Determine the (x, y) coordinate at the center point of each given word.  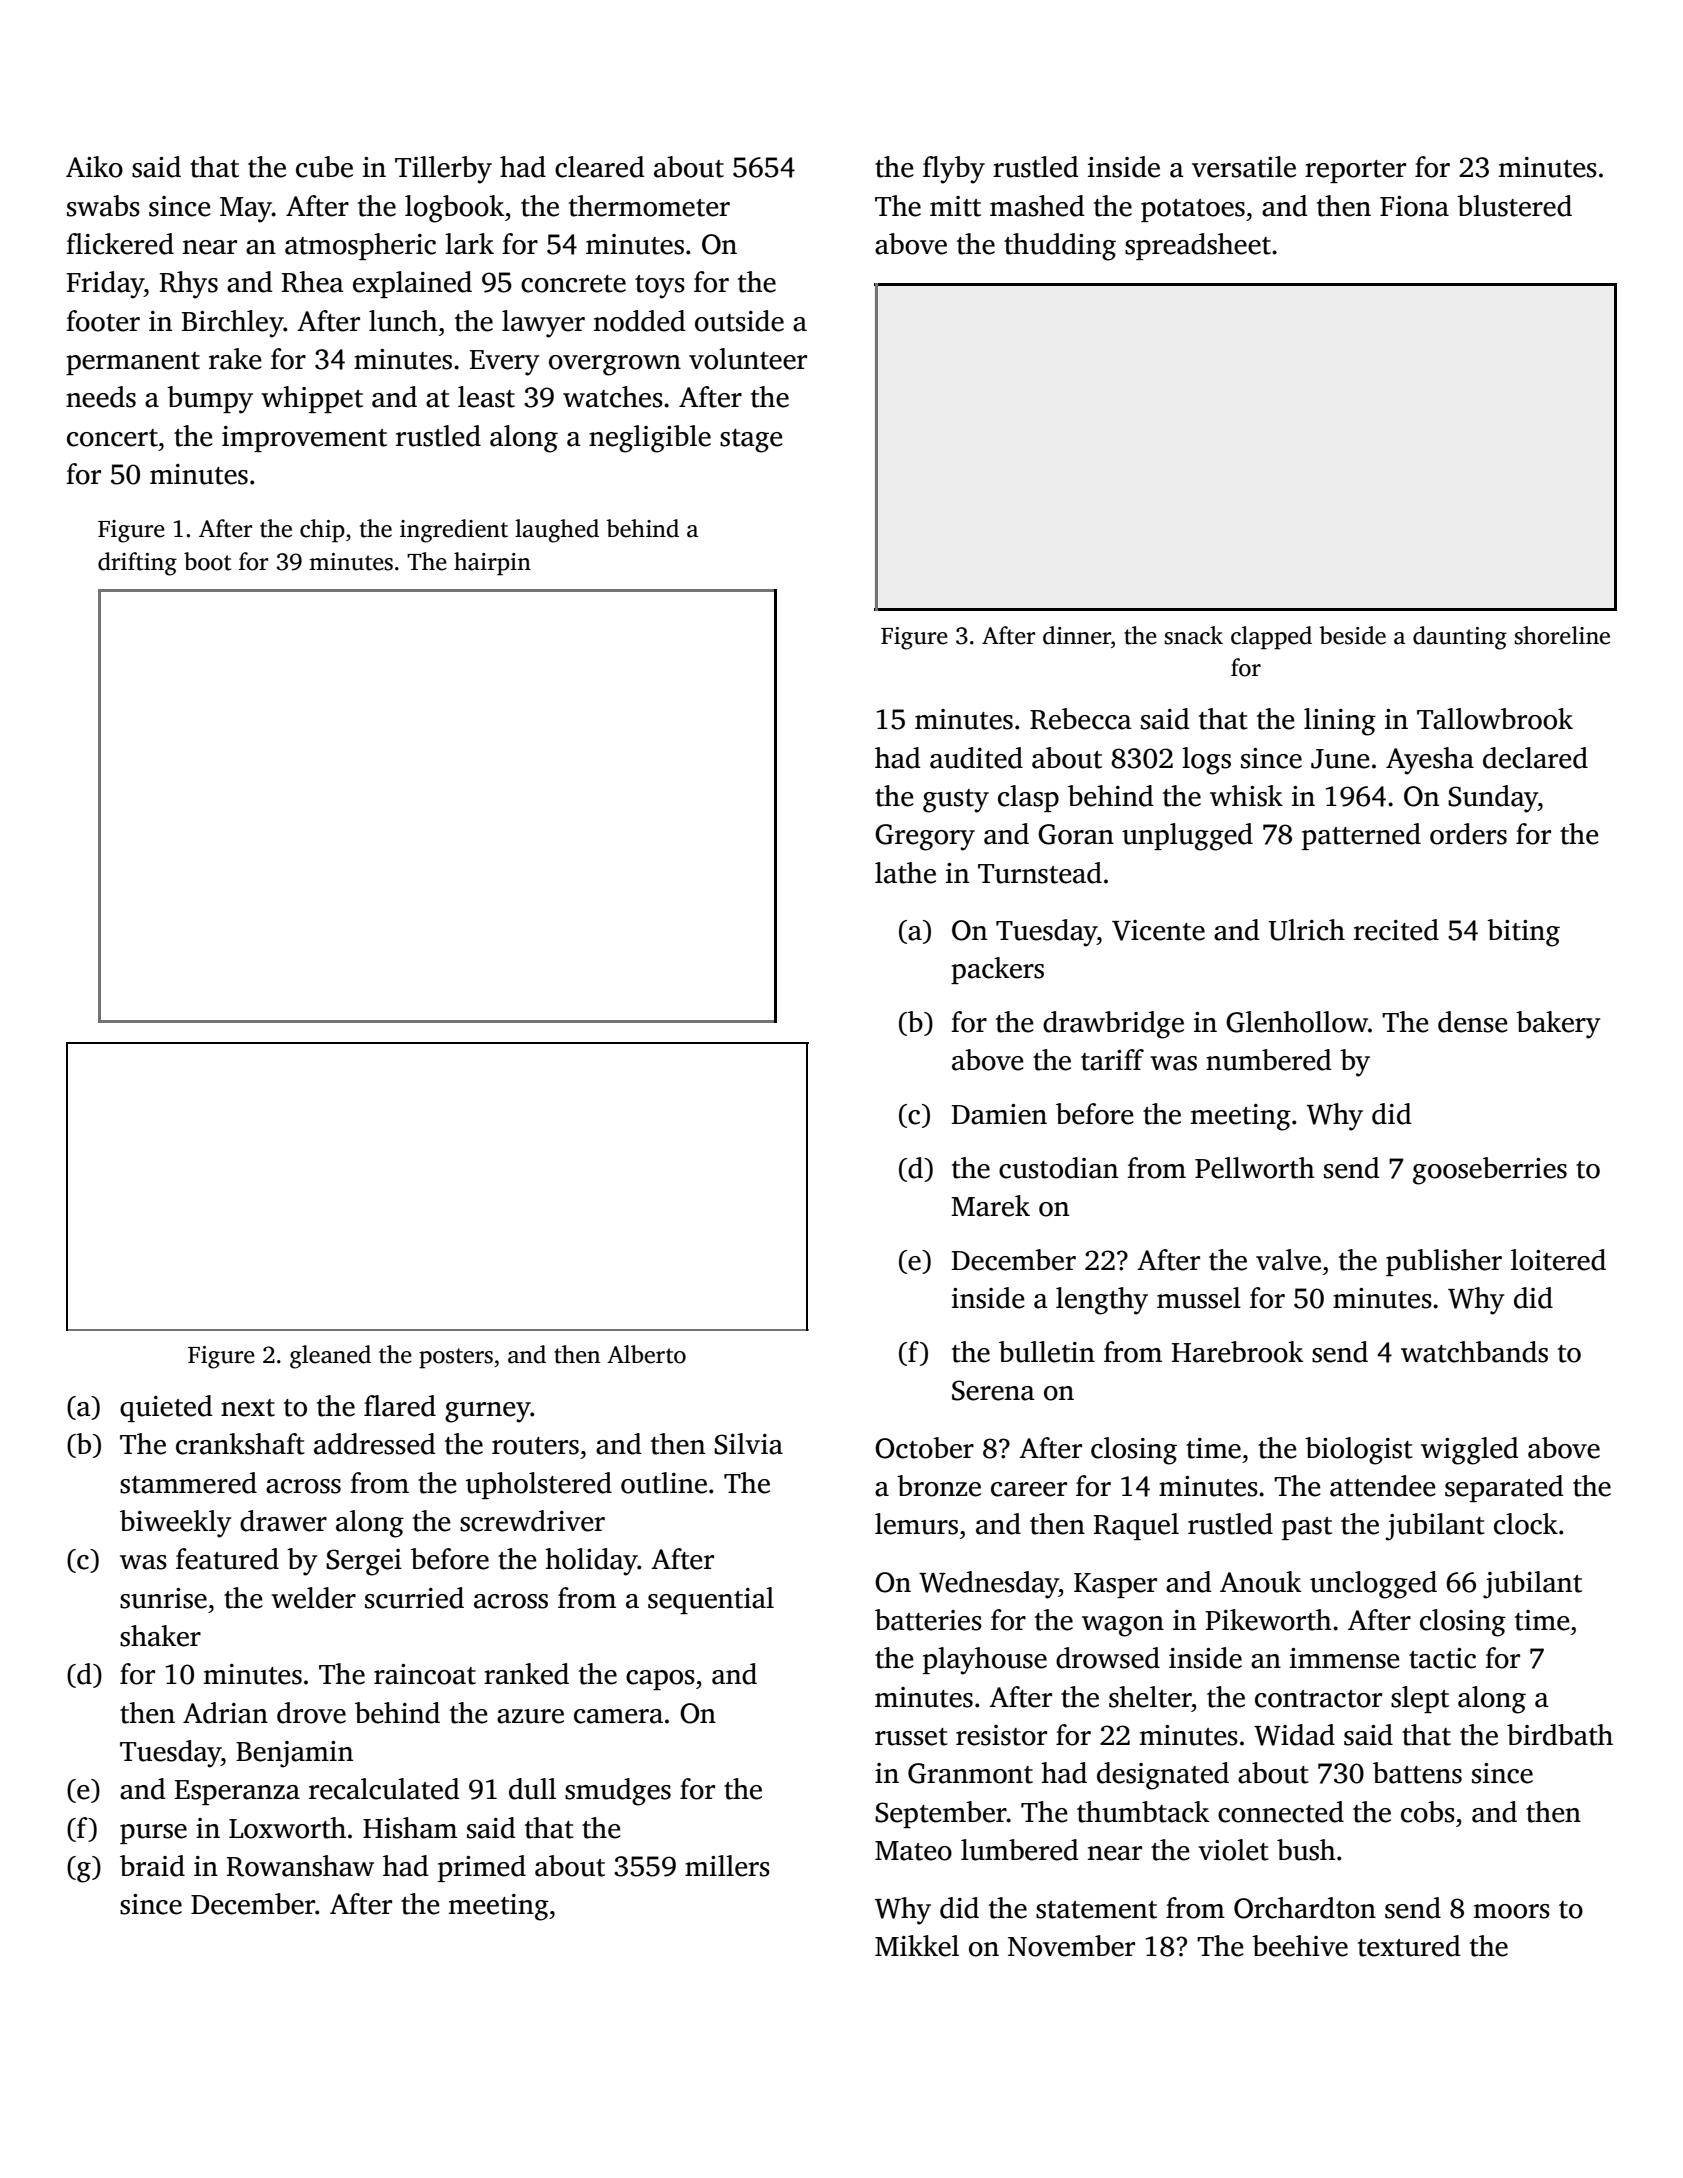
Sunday (1493, 799)
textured (1409, 1946)
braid (152, 1866)
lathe (905, 873)
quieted (166, 1408)
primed (482, 1868)
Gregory (925, 837)
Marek (990, 1206)
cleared (600, 167)
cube (324, 167)
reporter (1355, 171)
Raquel (1136, 1526)
